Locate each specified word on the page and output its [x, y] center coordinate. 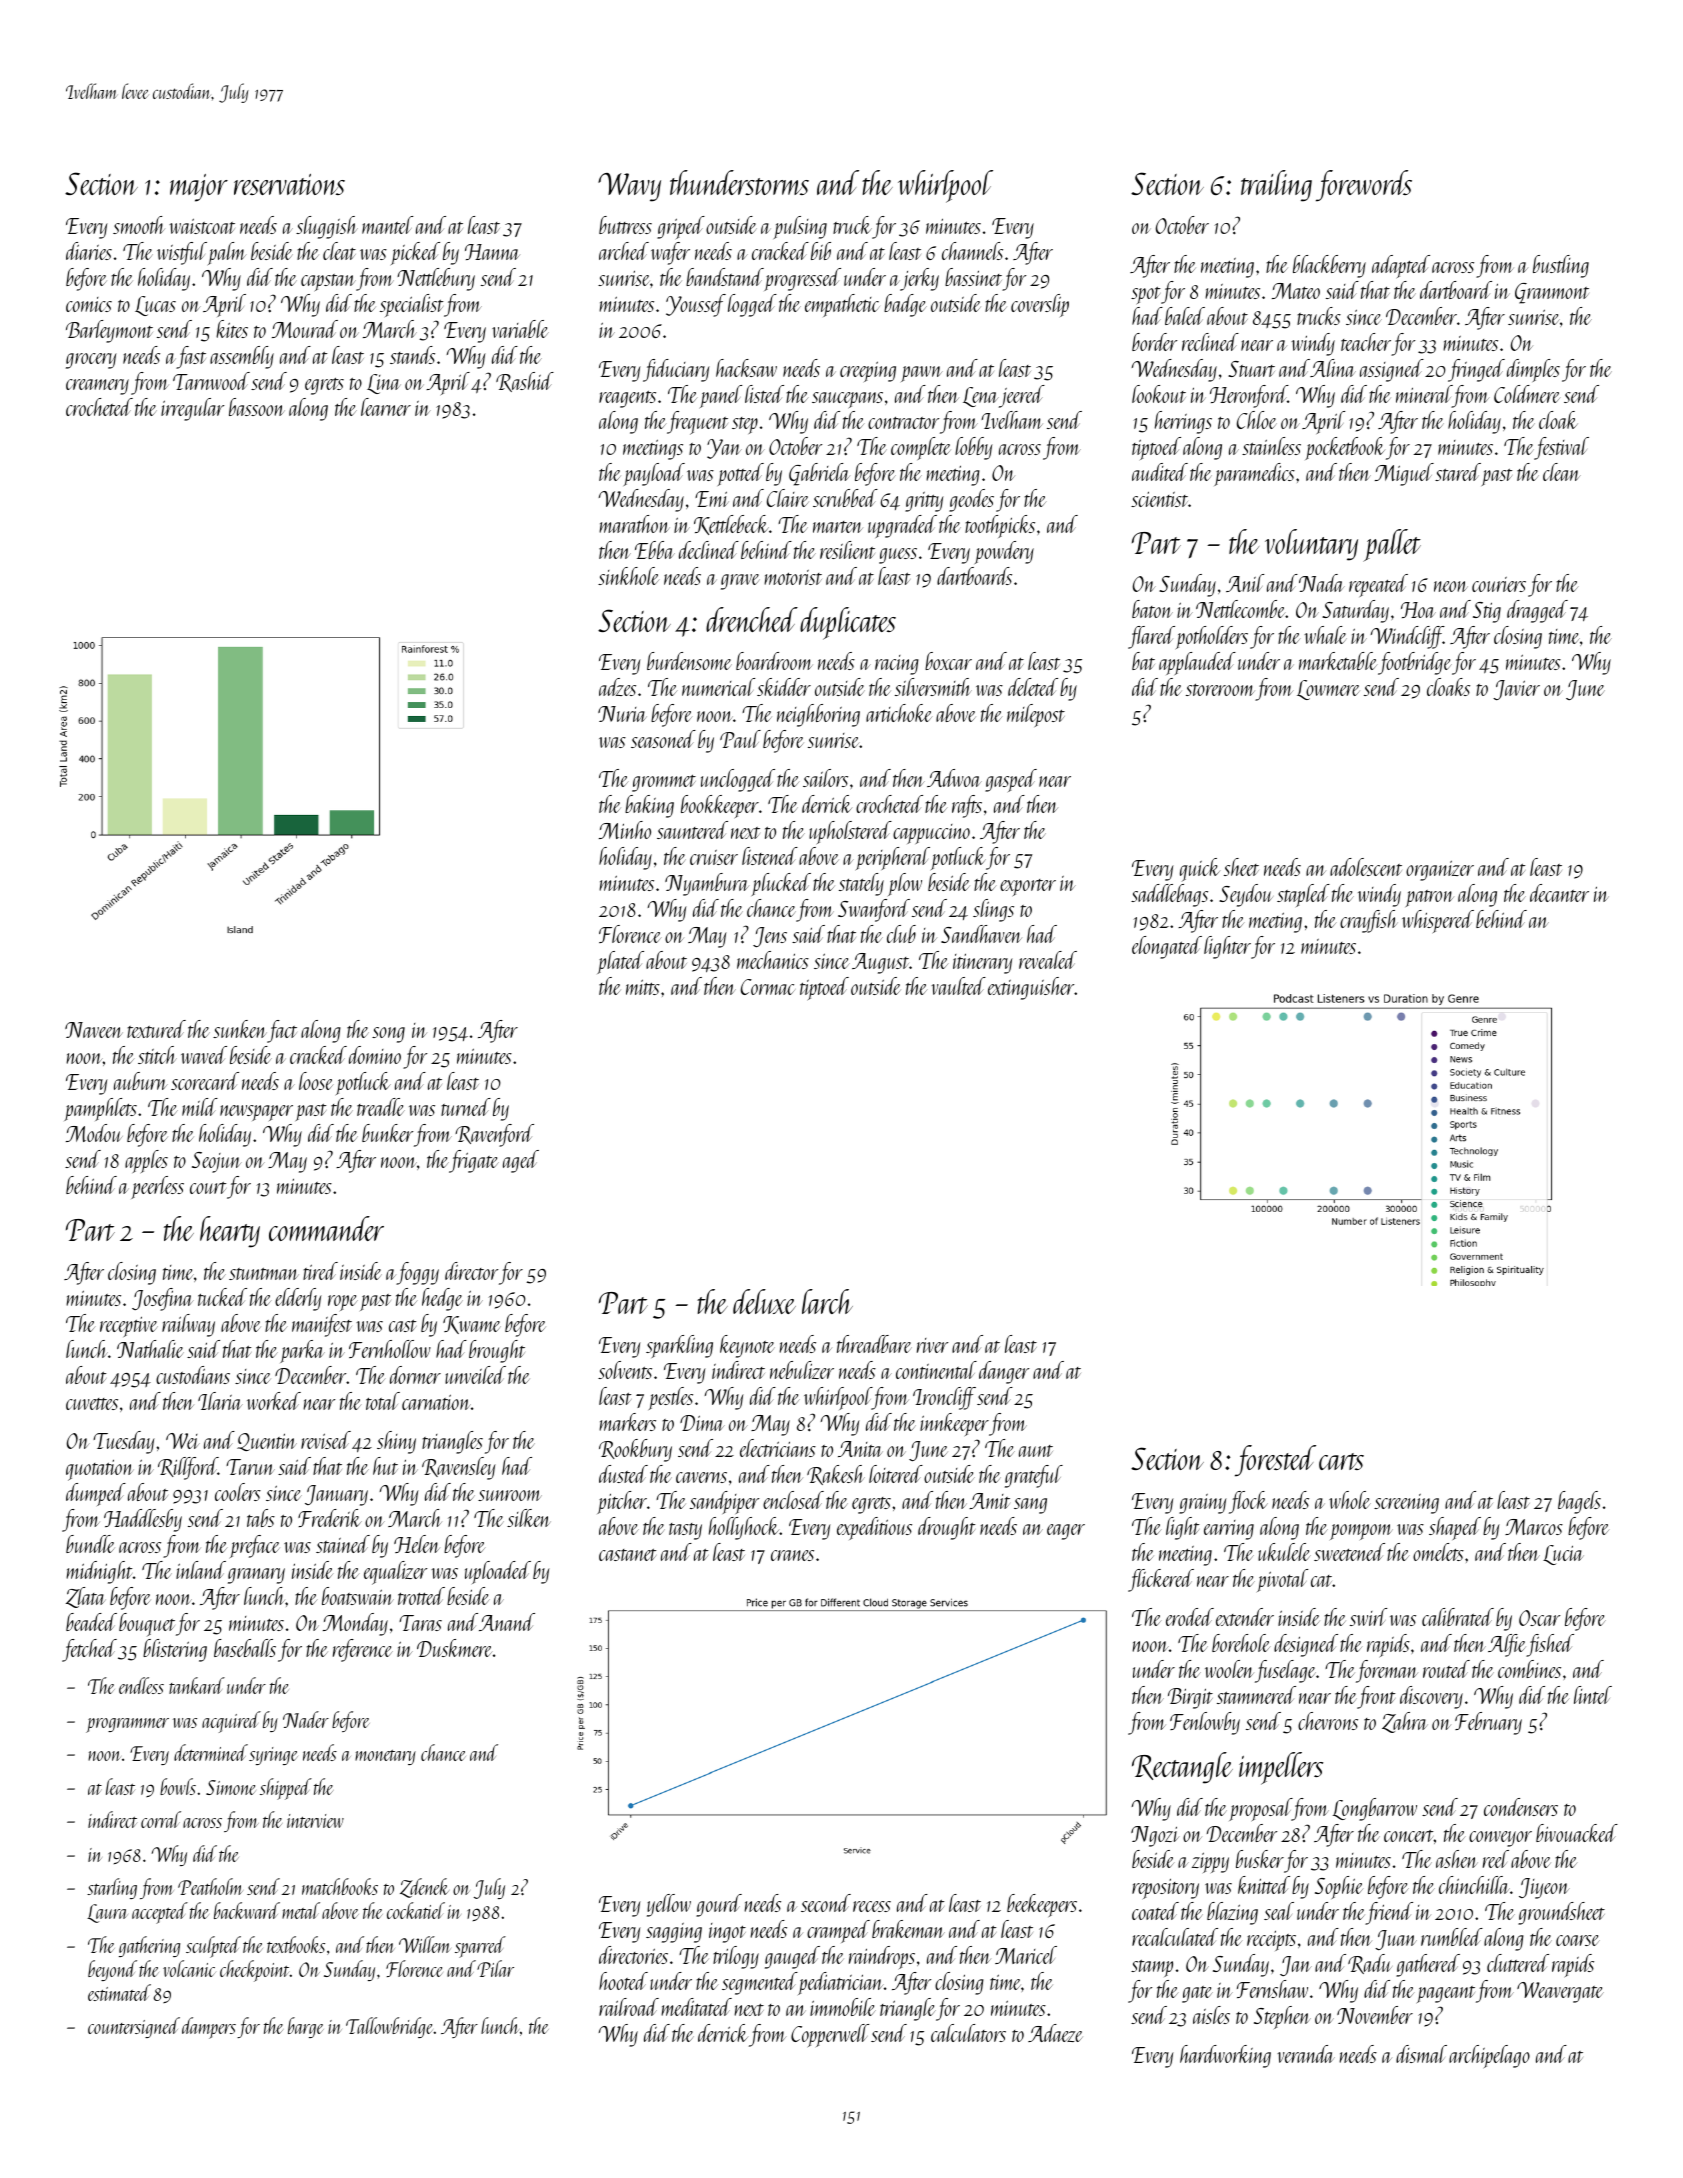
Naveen [94, 1030]
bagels [1579, 1502]
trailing [1276, 186]
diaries [89, 251]
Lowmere [1328, 690]
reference [363, 1650]
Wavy [629, 187]
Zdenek [424, 1888]
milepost [1036, 715]
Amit [989, 1501]
